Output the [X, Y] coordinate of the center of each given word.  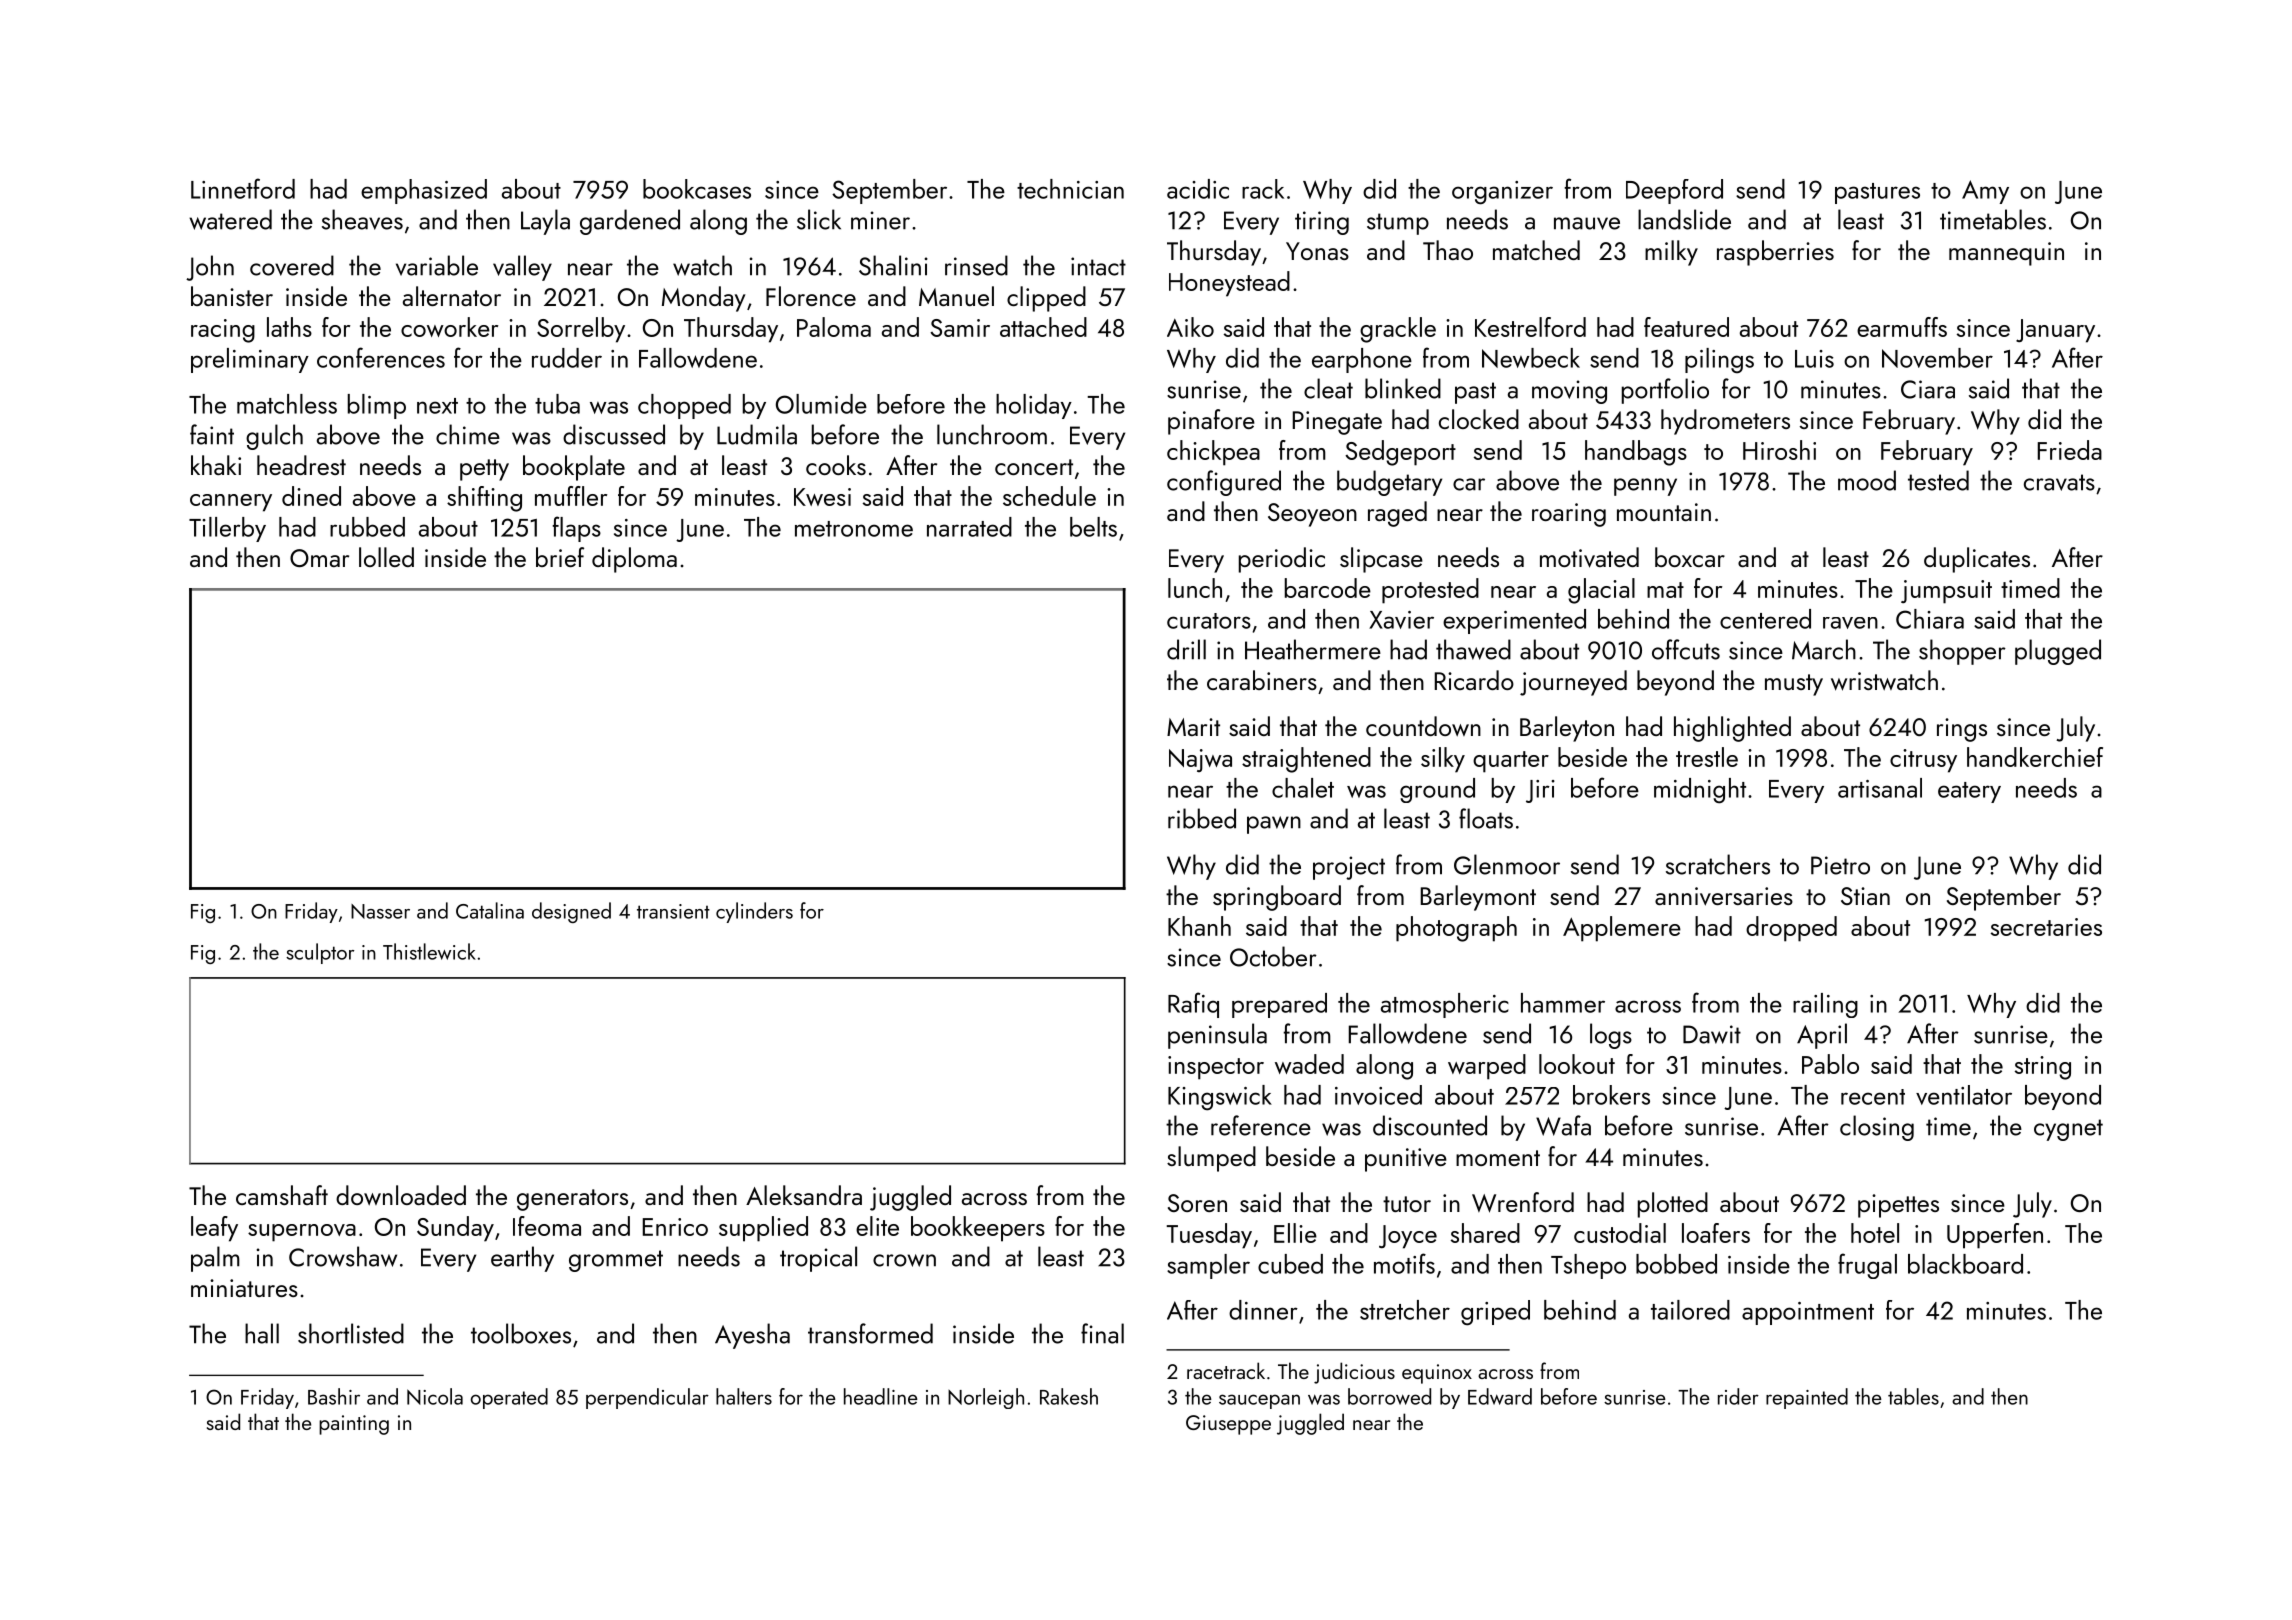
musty [1794, 685]
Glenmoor [1507, 864]
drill [1186, 649]
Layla [545, 222]
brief [560, 557]
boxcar [1690, 557]
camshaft [282, 1195]
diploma [634, 560]
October [1273, 956]
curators [1209, 621]
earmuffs [1902, 327]
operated [509, 1398]
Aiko [1190, 327]
